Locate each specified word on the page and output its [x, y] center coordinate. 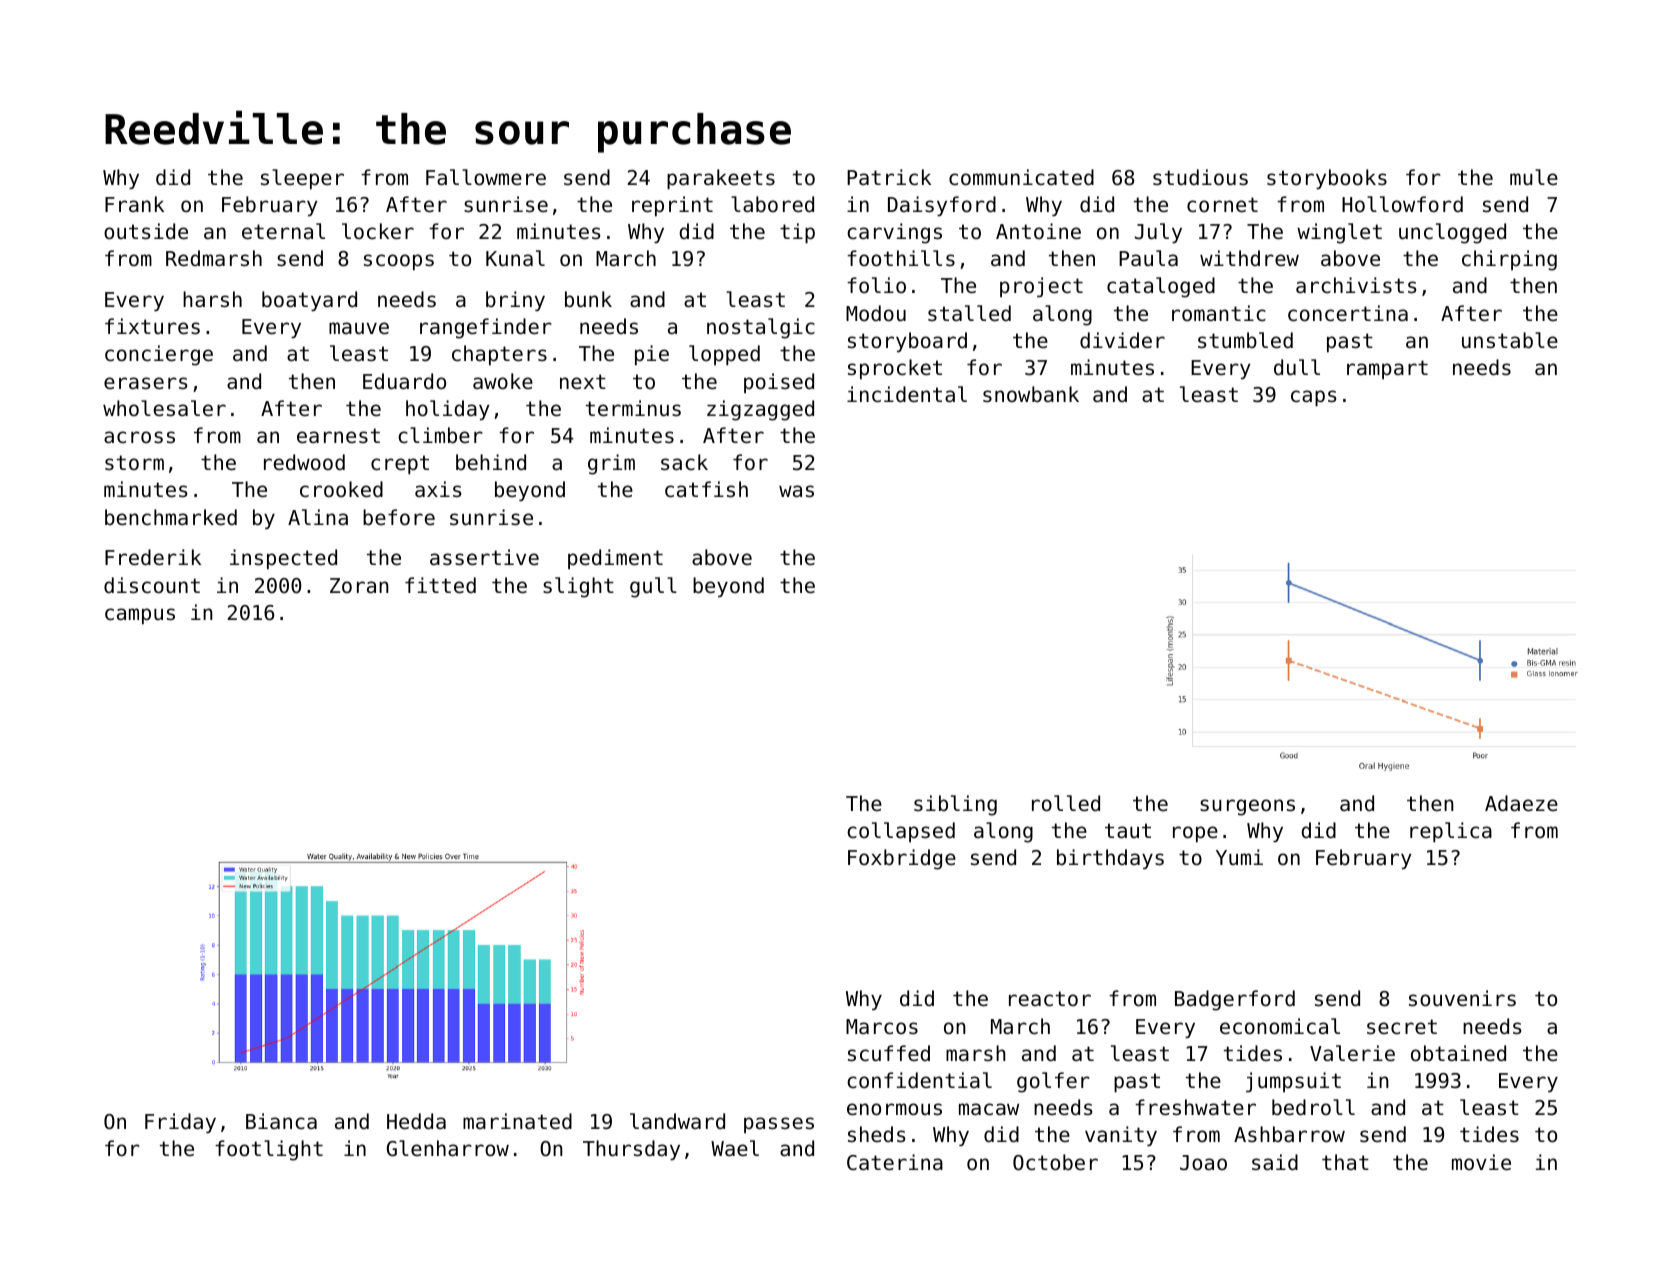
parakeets [721, 179]
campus [140, 616]
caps [1313, 398]
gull [653, 587]
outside [146, 231]
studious [1200, 177]
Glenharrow [448, 1148]
